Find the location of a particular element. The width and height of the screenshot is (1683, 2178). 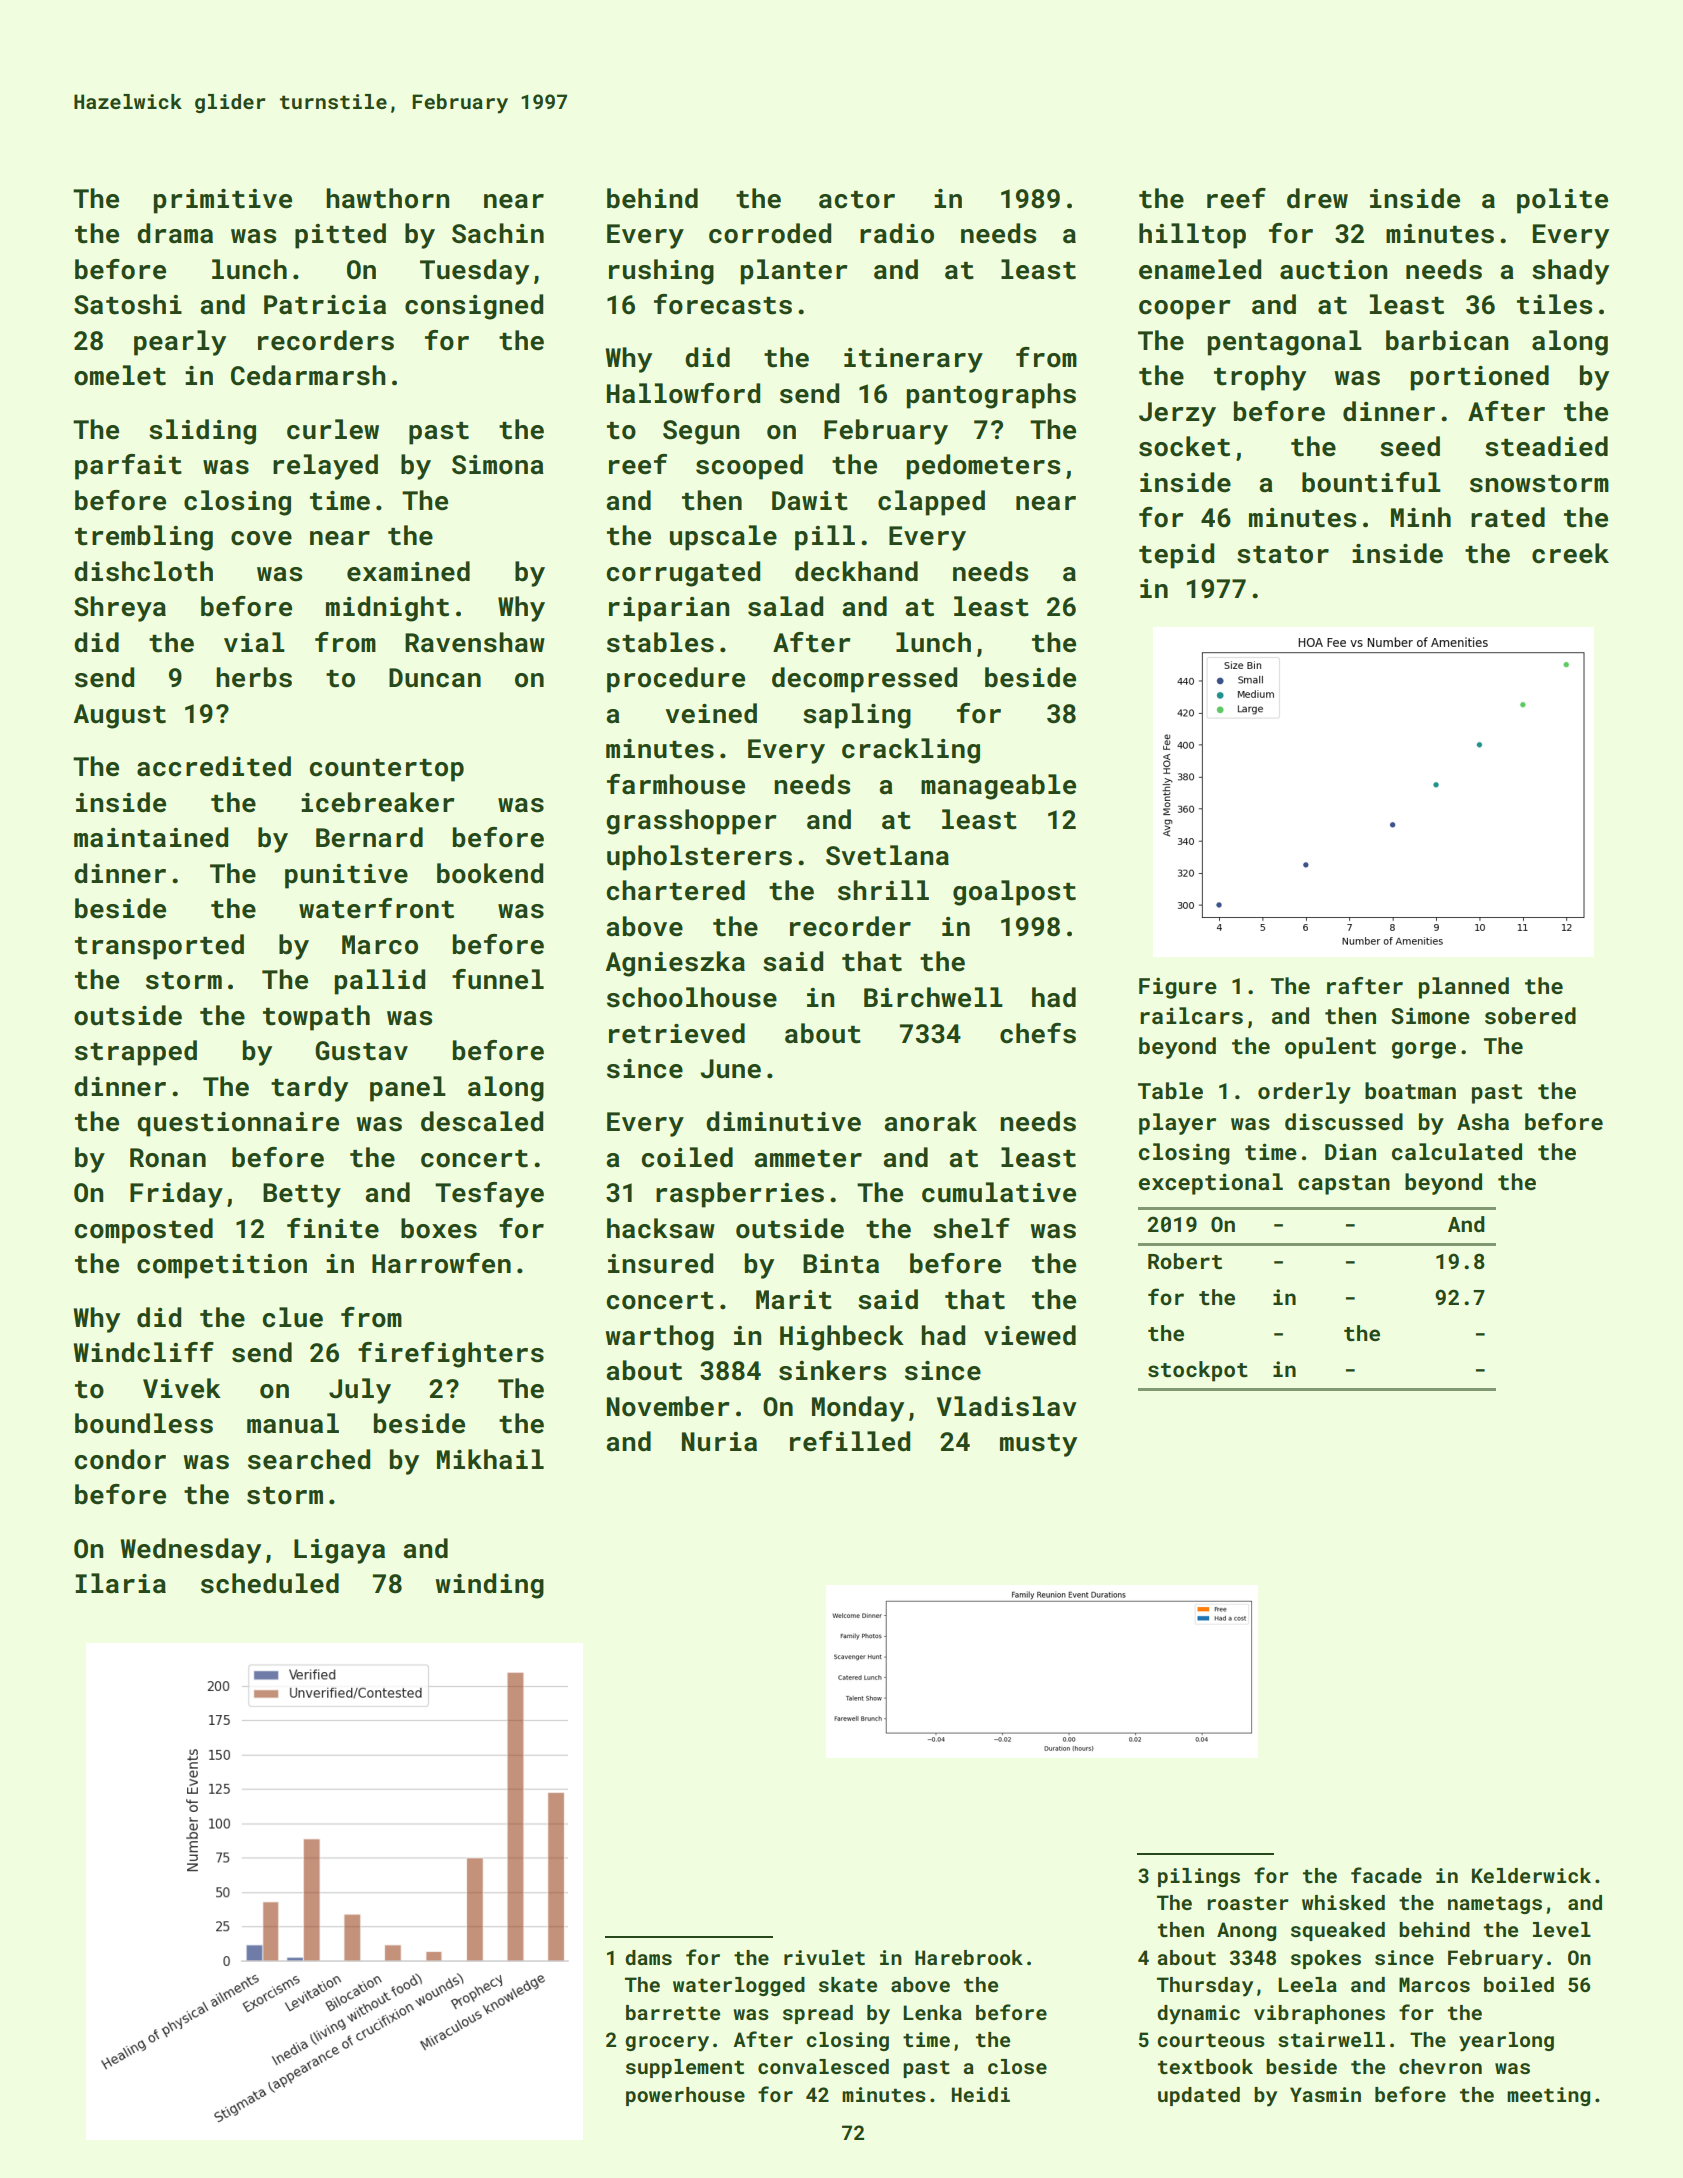

planned is located at coordinates (1464, 988).
